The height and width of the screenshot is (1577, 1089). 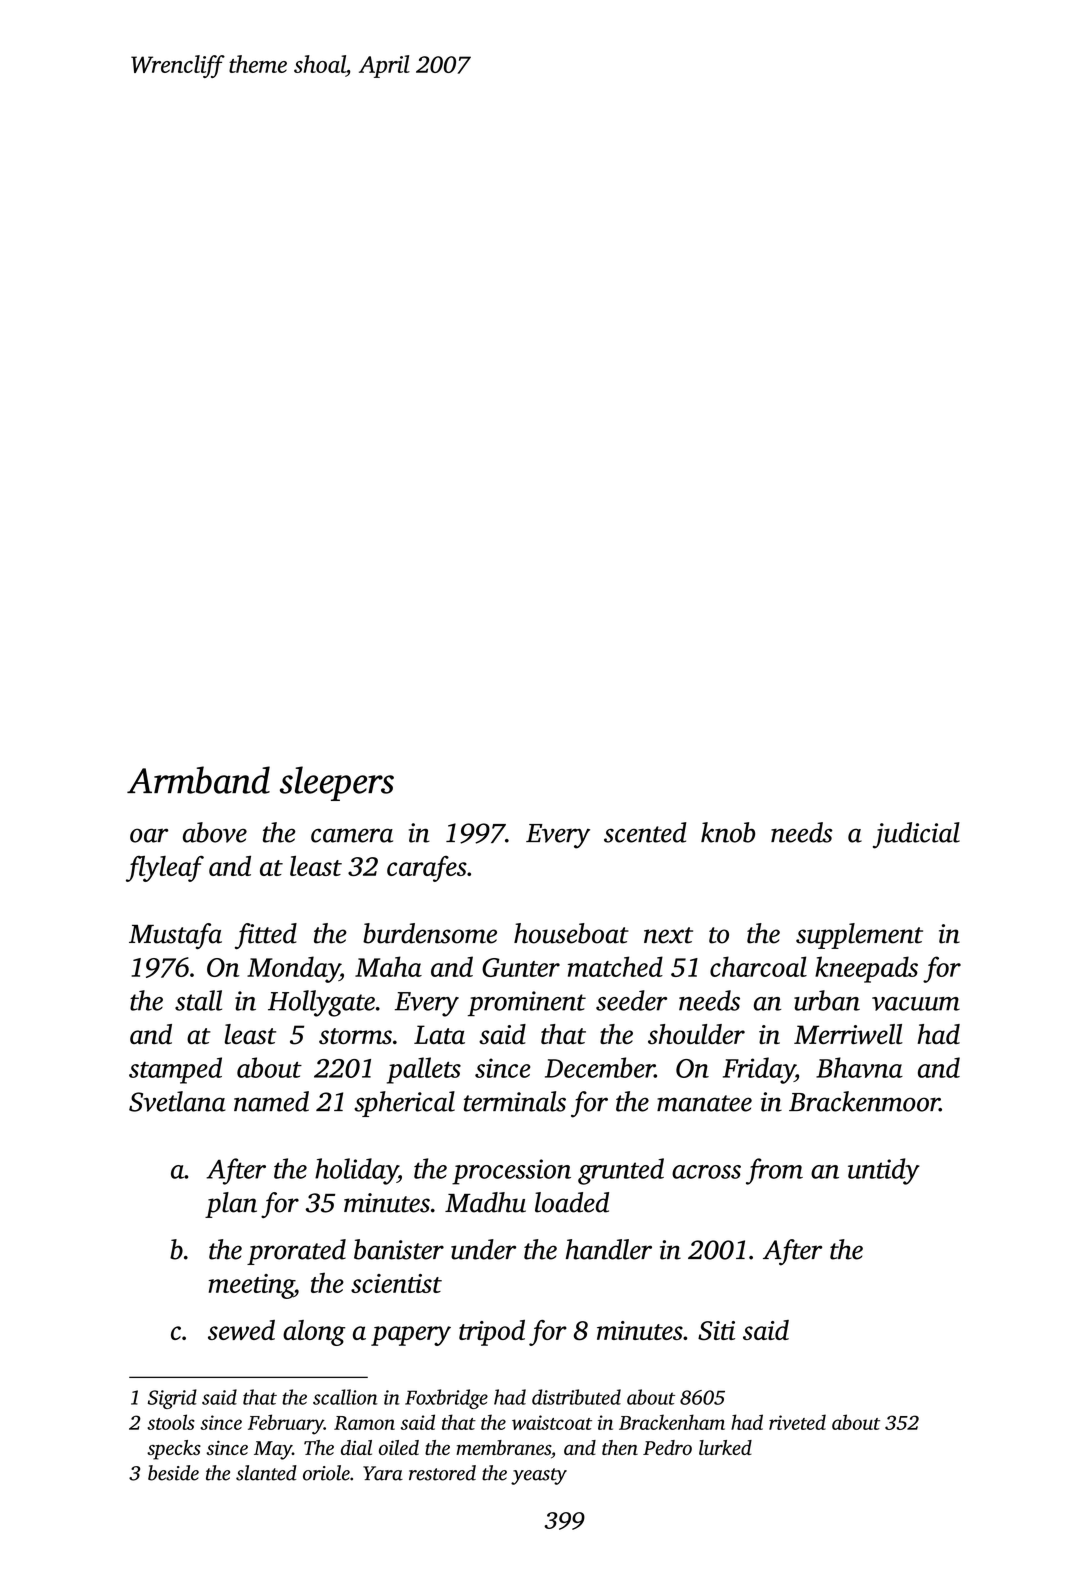 What do you see at coordinates (266, 936) in the screenshot?
I see `fitted` at bounding box center [266, 936].
